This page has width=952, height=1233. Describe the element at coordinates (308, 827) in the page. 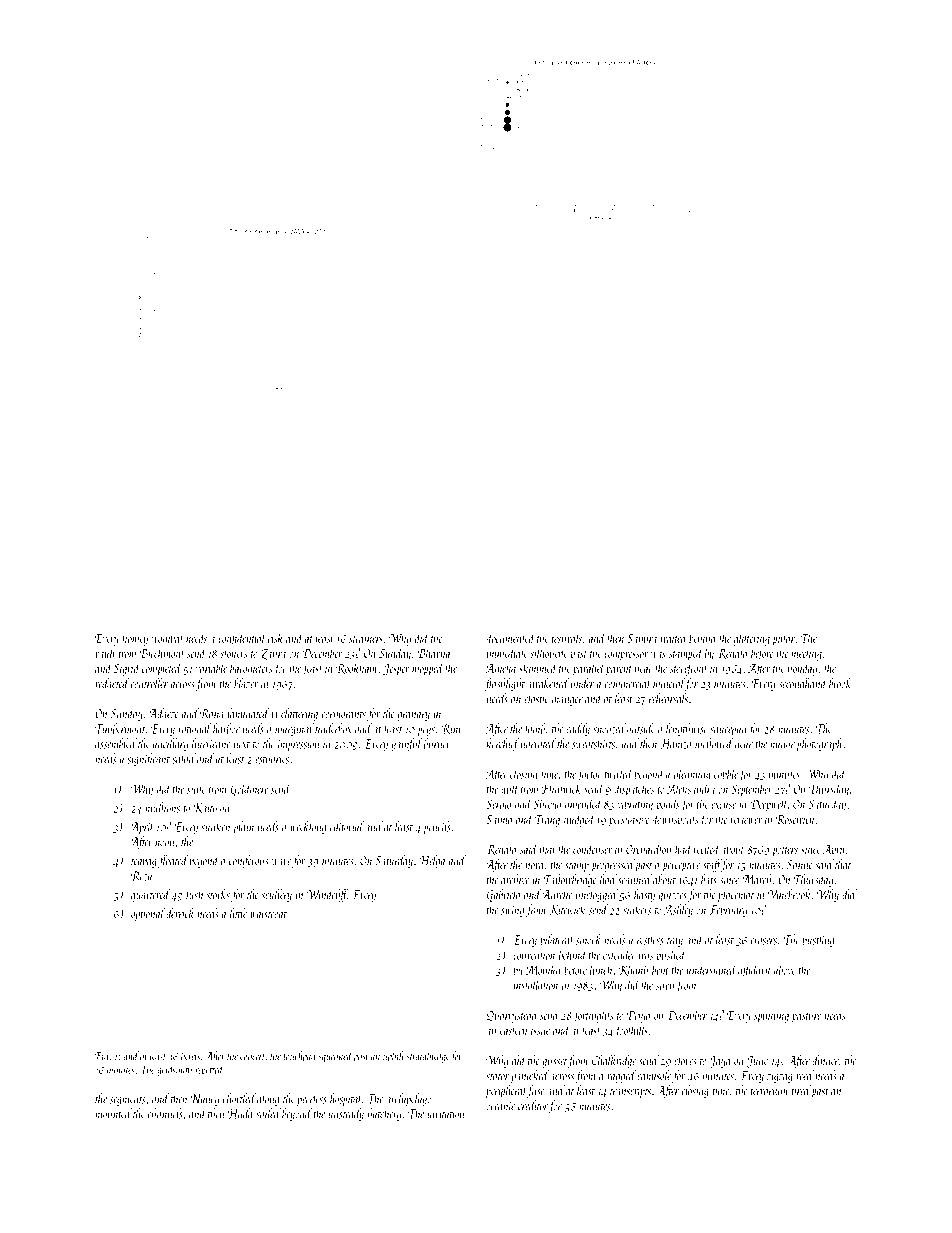

I see `weeklong` at that location.
